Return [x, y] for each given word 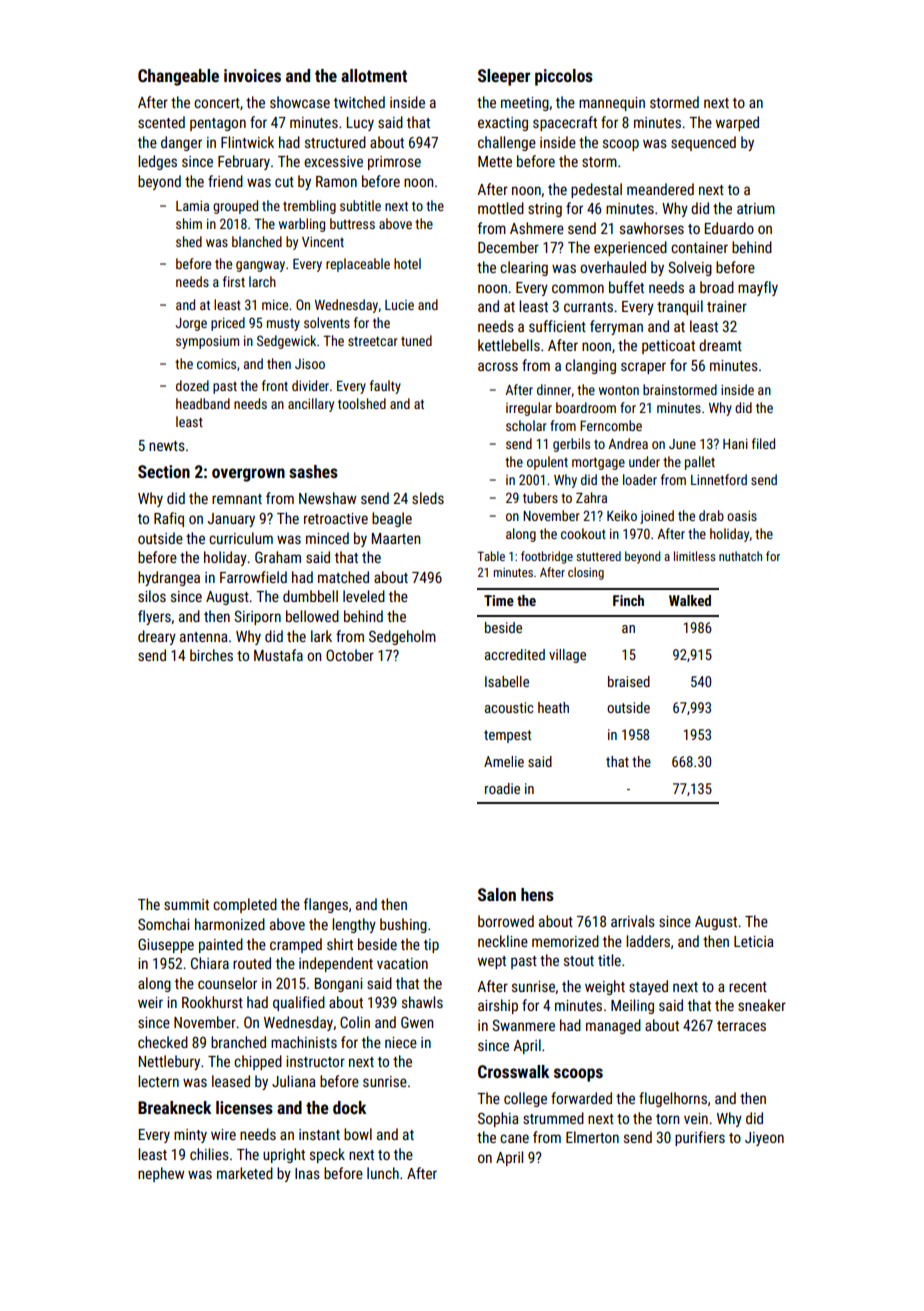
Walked [690, 600]
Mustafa [278, 655]
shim [189, 223]
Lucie [399, 305]
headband [203, 403]
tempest [507, 736]
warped [737, 123]
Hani [735, 444]
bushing [403, 925]
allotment [374, 75]
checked [163, 1042]
